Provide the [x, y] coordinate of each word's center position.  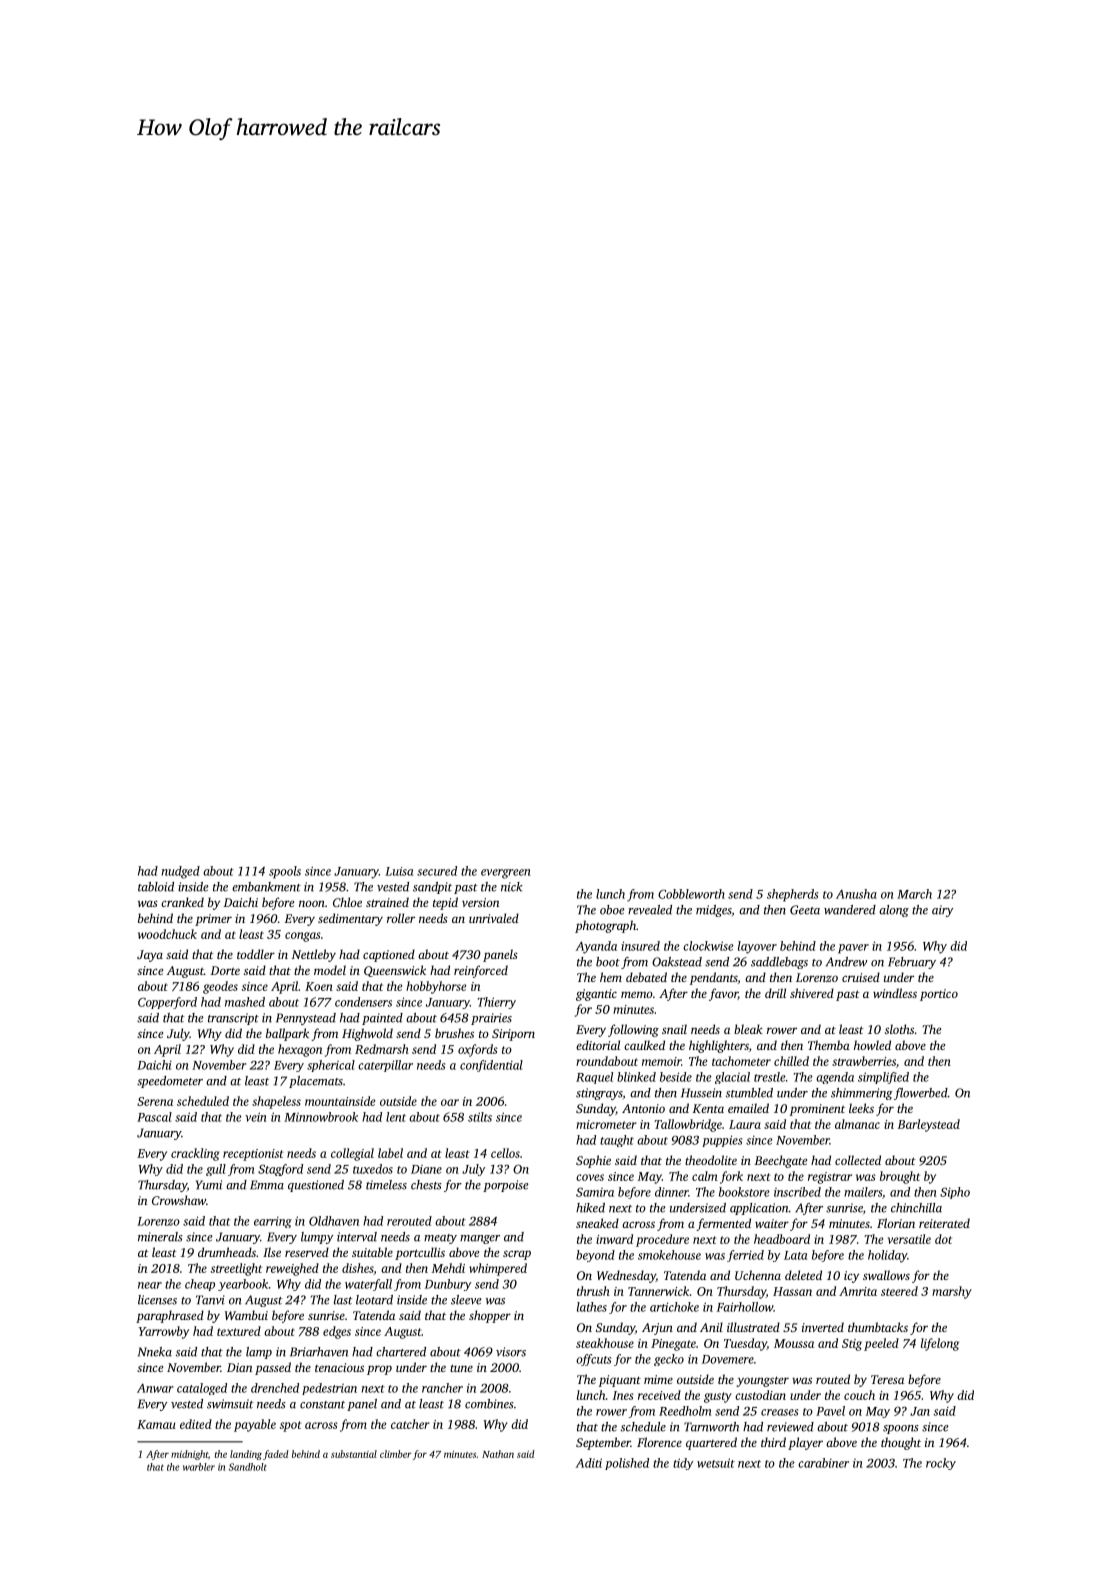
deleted [803, 1275]
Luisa [399, 871]
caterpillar [385, 1066]
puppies [722, 1141]
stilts [480, 1117]
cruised [861, 977]
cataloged [202, 1389]
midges [713, 911]
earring [273, 1222]
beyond [595, 1256]
